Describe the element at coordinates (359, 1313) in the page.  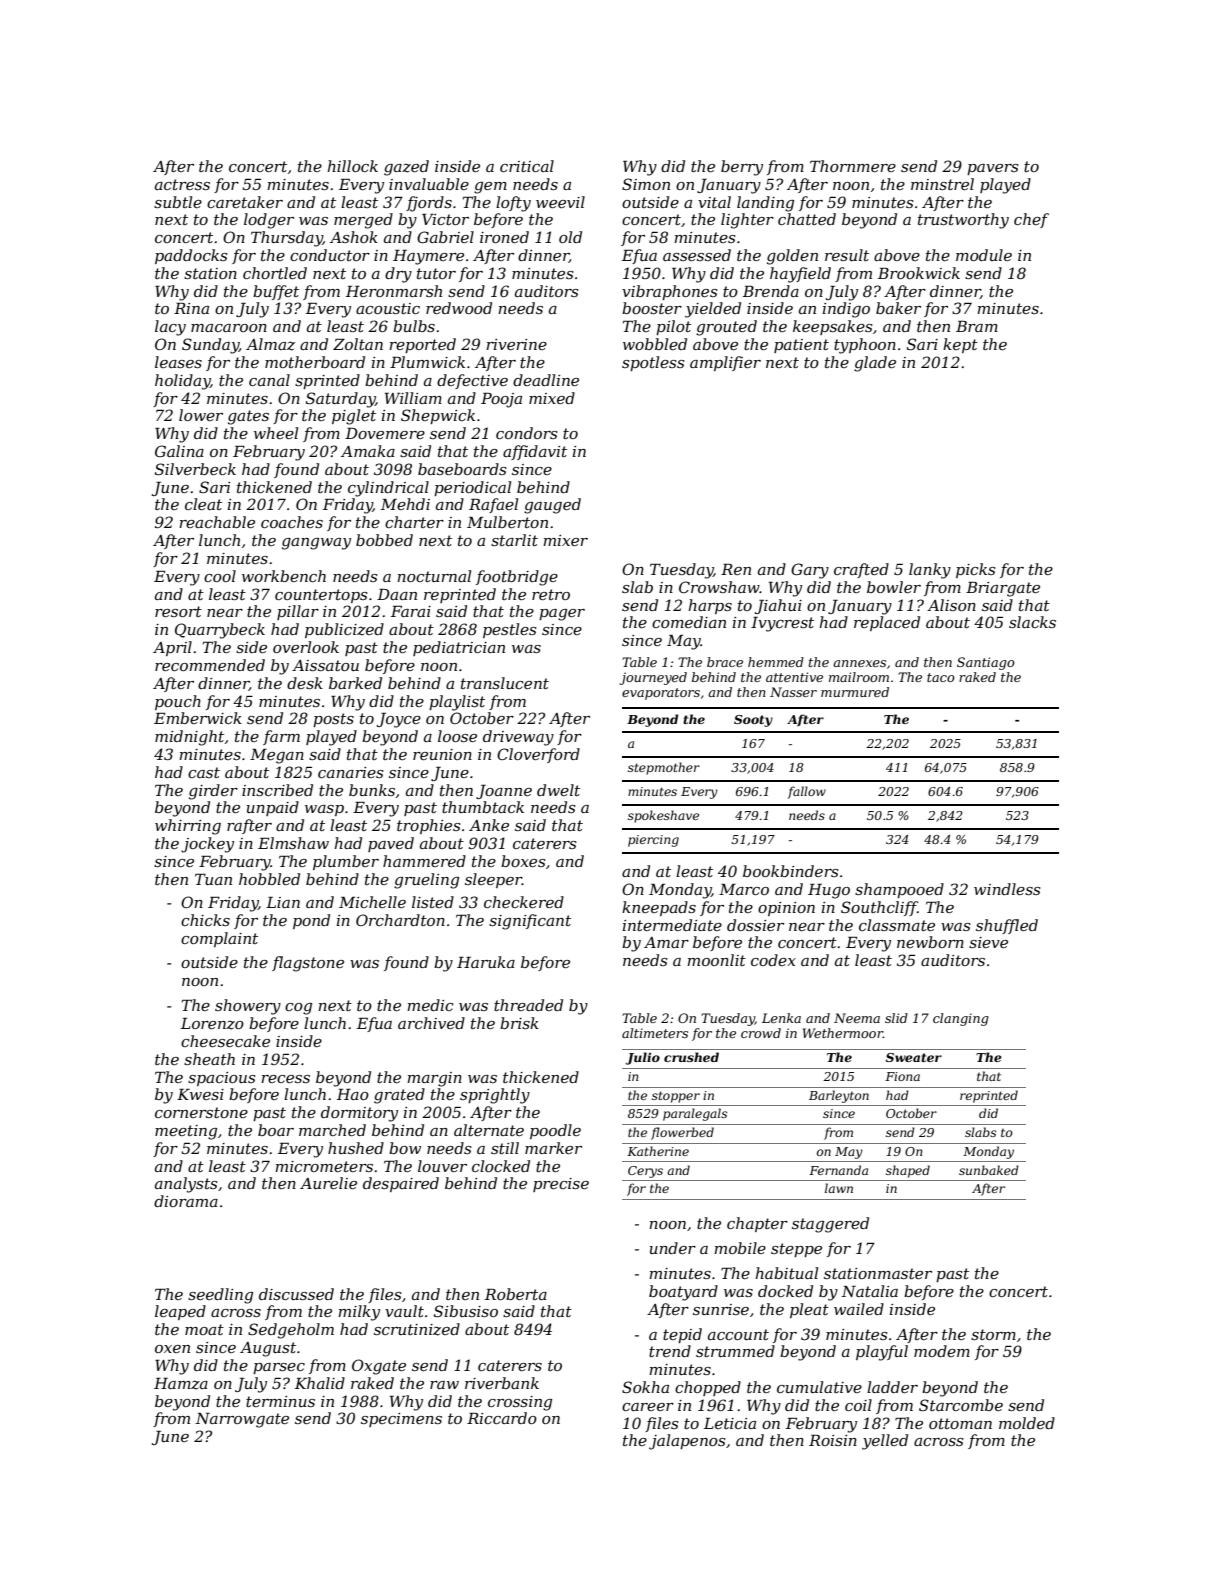
I see `milky` at that location.
